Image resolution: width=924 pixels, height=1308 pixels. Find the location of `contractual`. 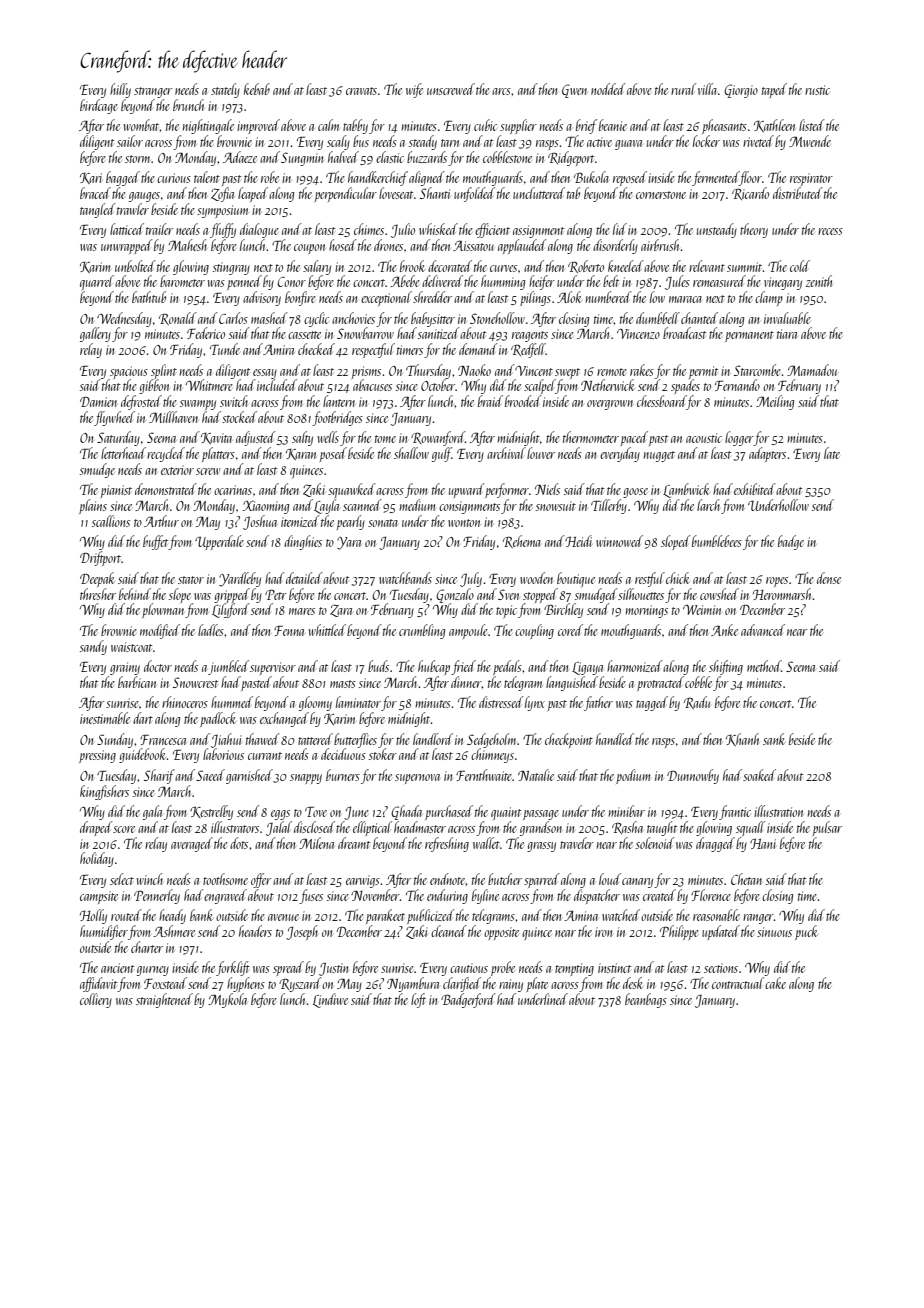

contractual is located at coordinates (738, 983).
